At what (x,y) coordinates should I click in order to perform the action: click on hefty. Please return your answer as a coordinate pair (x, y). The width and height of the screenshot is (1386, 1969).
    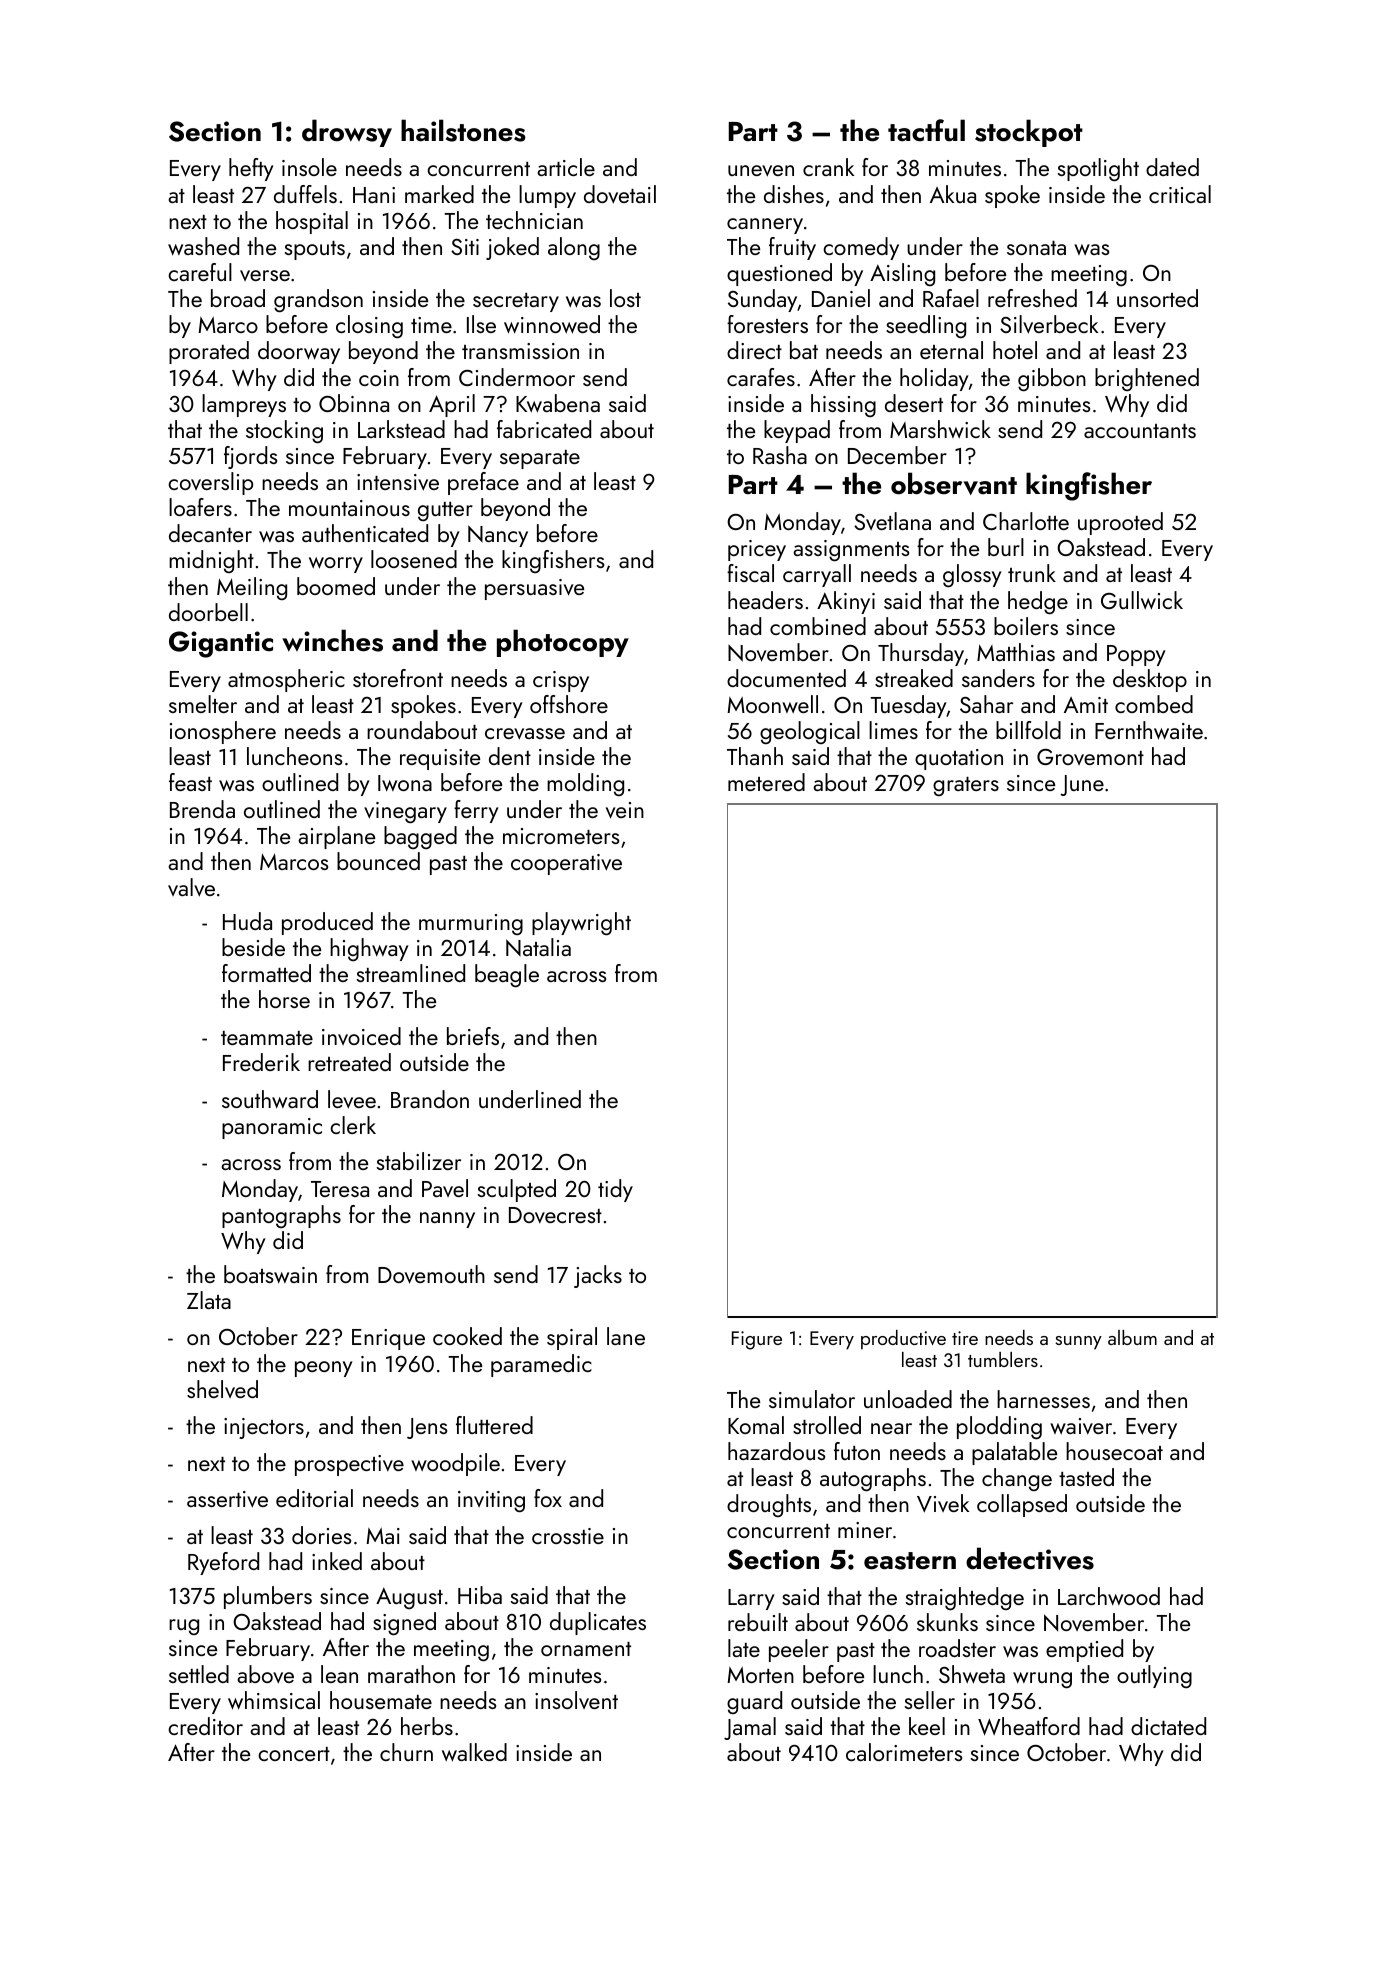
    Looking at the image, I should click on (251, 169).
